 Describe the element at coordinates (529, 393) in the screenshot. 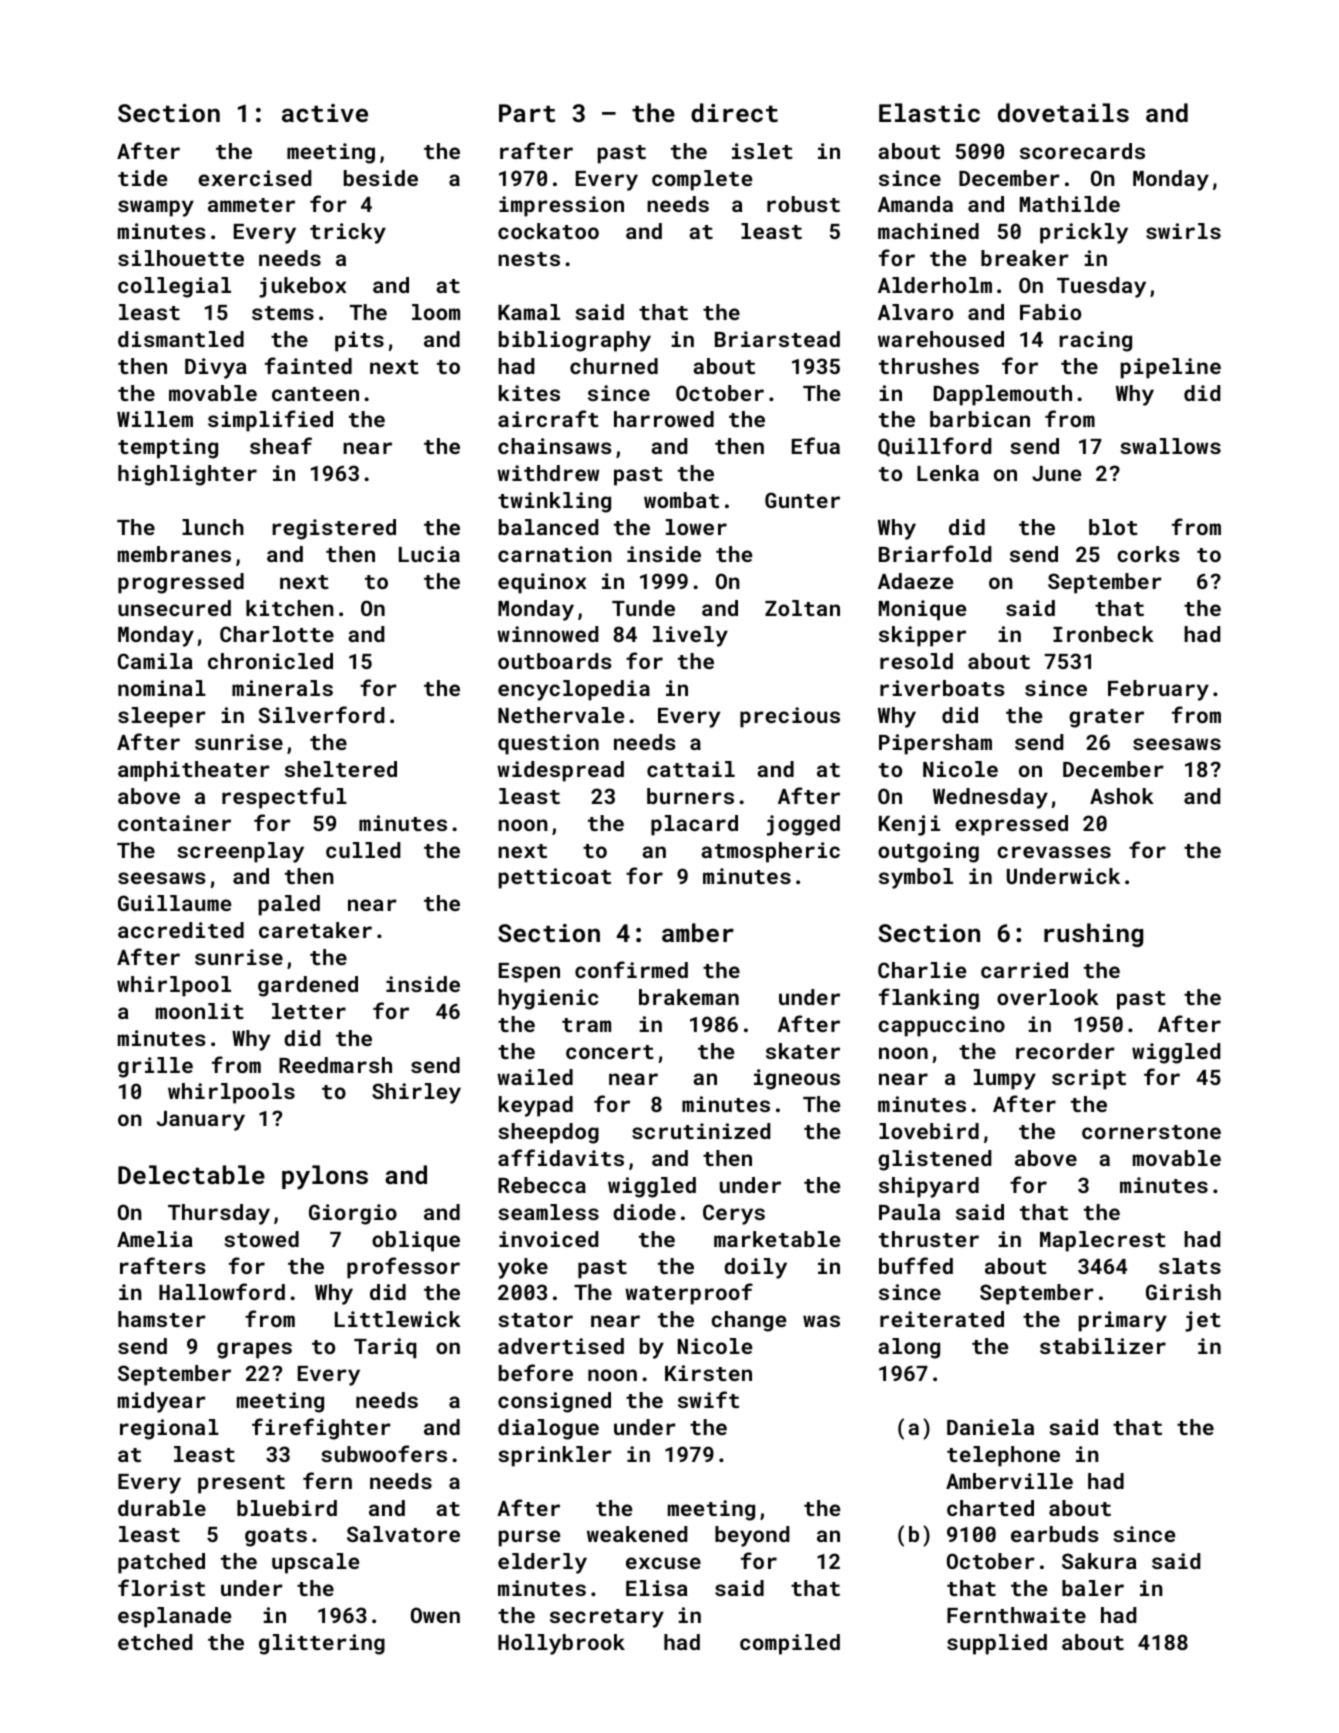

I see `kites` at that location.
